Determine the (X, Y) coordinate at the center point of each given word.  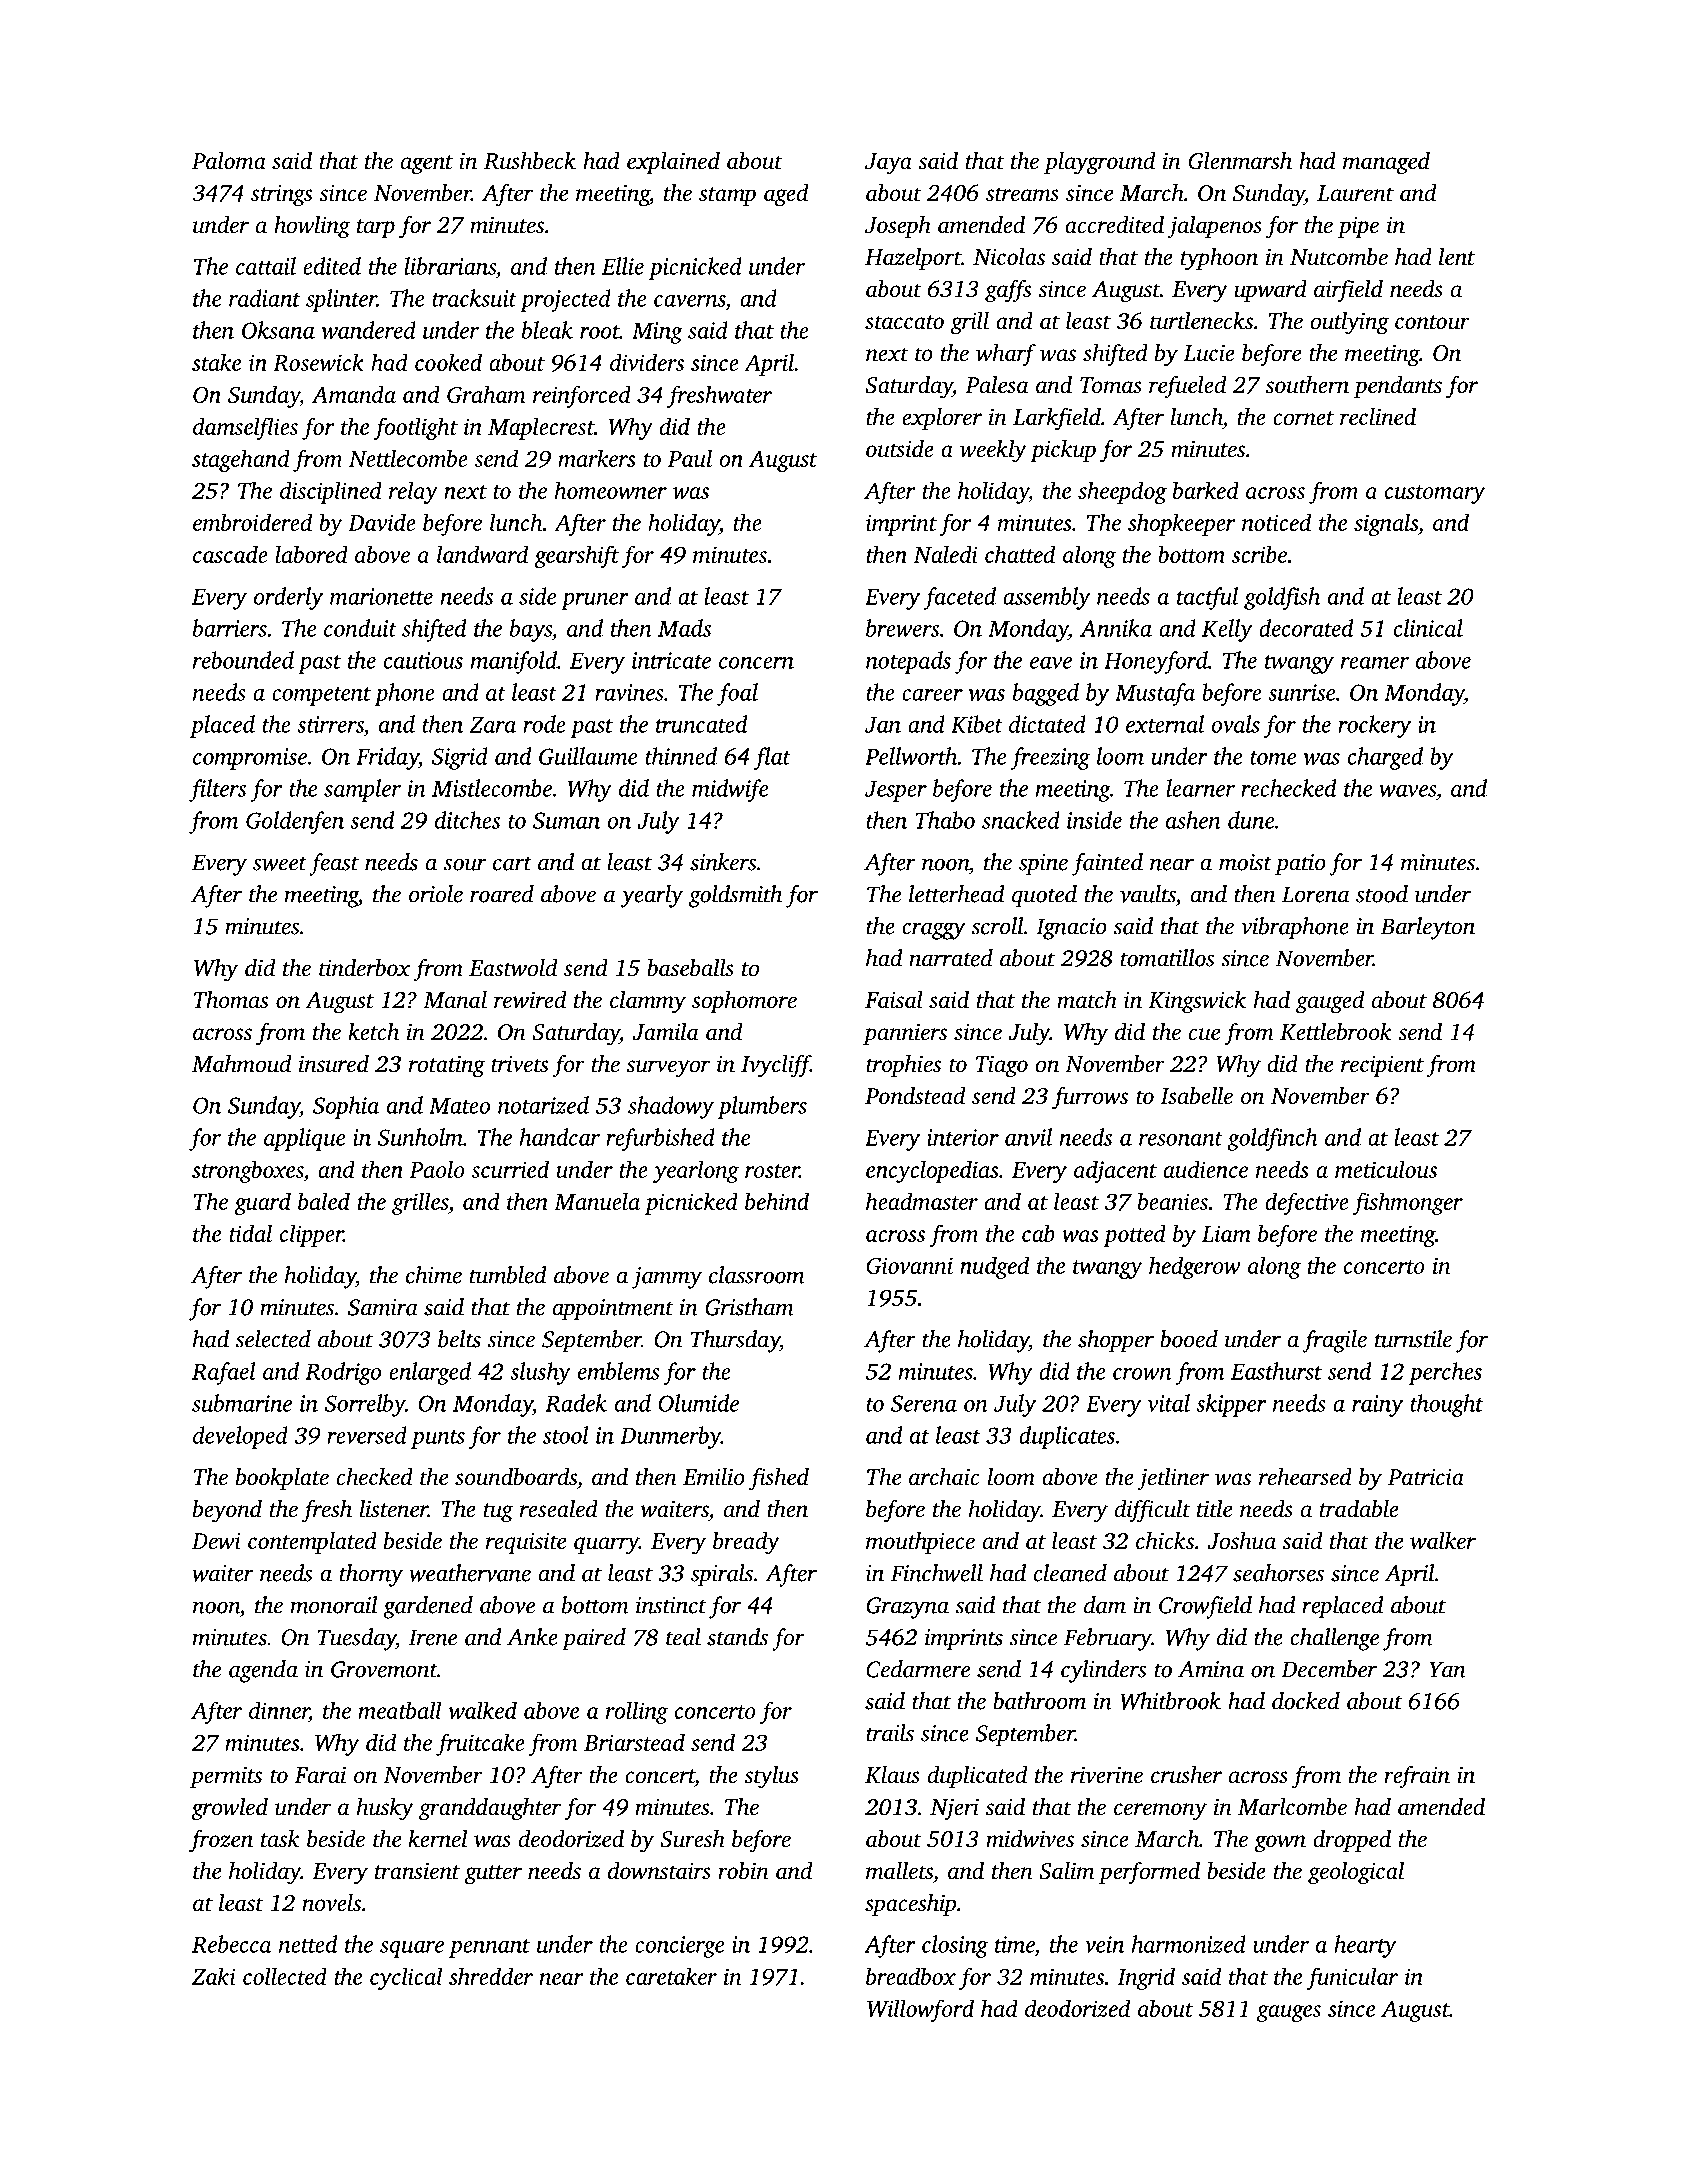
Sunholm (420, 1137)
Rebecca (232, 1944)
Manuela (597, 1201)
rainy (1377, 1406)
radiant (265, 298)
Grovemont (384, 1669)
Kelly (1227, 630)
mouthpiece (920, 1543)
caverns (689, 301)
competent (321, 696)
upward (1270, 291)
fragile (1335, 1341)
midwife (730, 790)
